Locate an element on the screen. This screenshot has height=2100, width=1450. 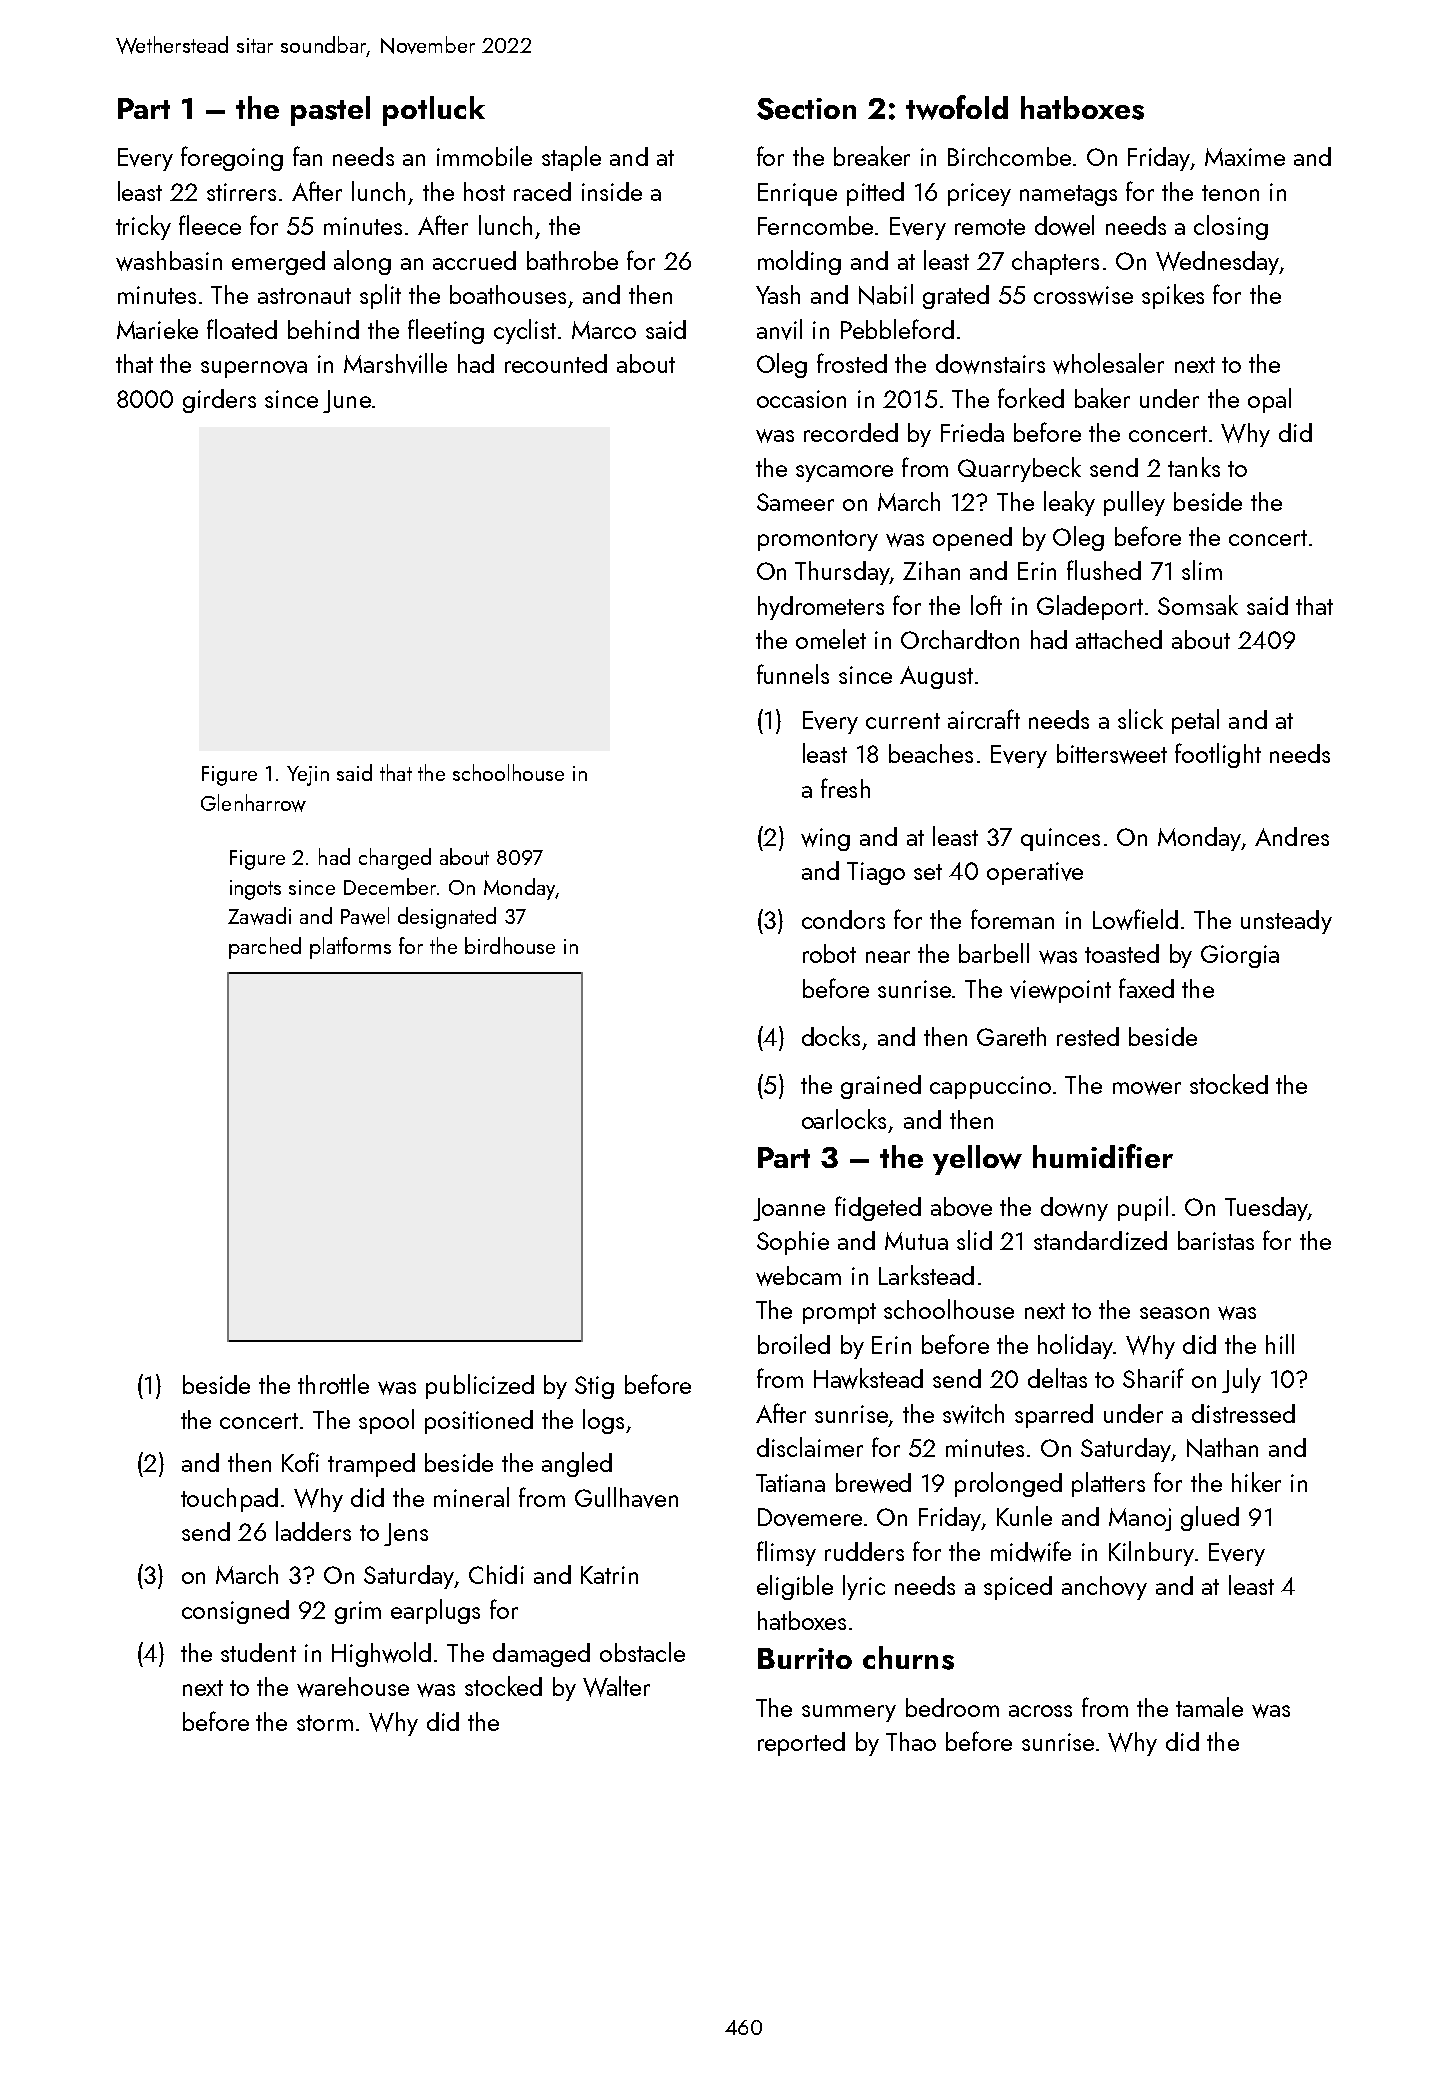
season is located at coordinates (1174, 1313).
